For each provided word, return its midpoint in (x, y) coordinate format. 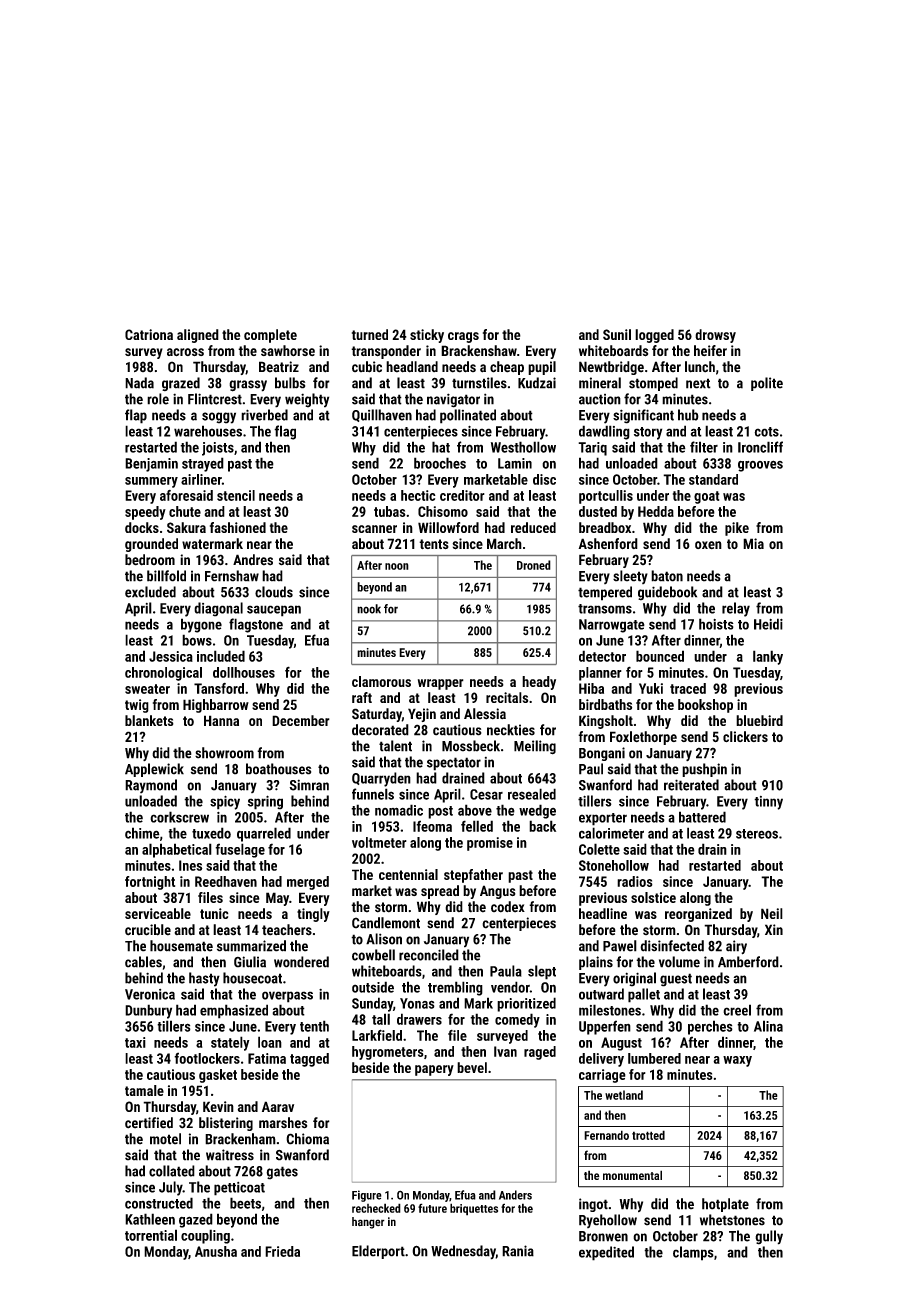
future (432, 1208)
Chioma (307, 1139)
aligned (198, 336)
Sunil (617, 334)
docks (142, 527)
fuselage (240, 850)
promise (490, 844)
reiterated (691, 785)
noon (397, 566)
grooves (760, 466)
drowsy (715, 336)
